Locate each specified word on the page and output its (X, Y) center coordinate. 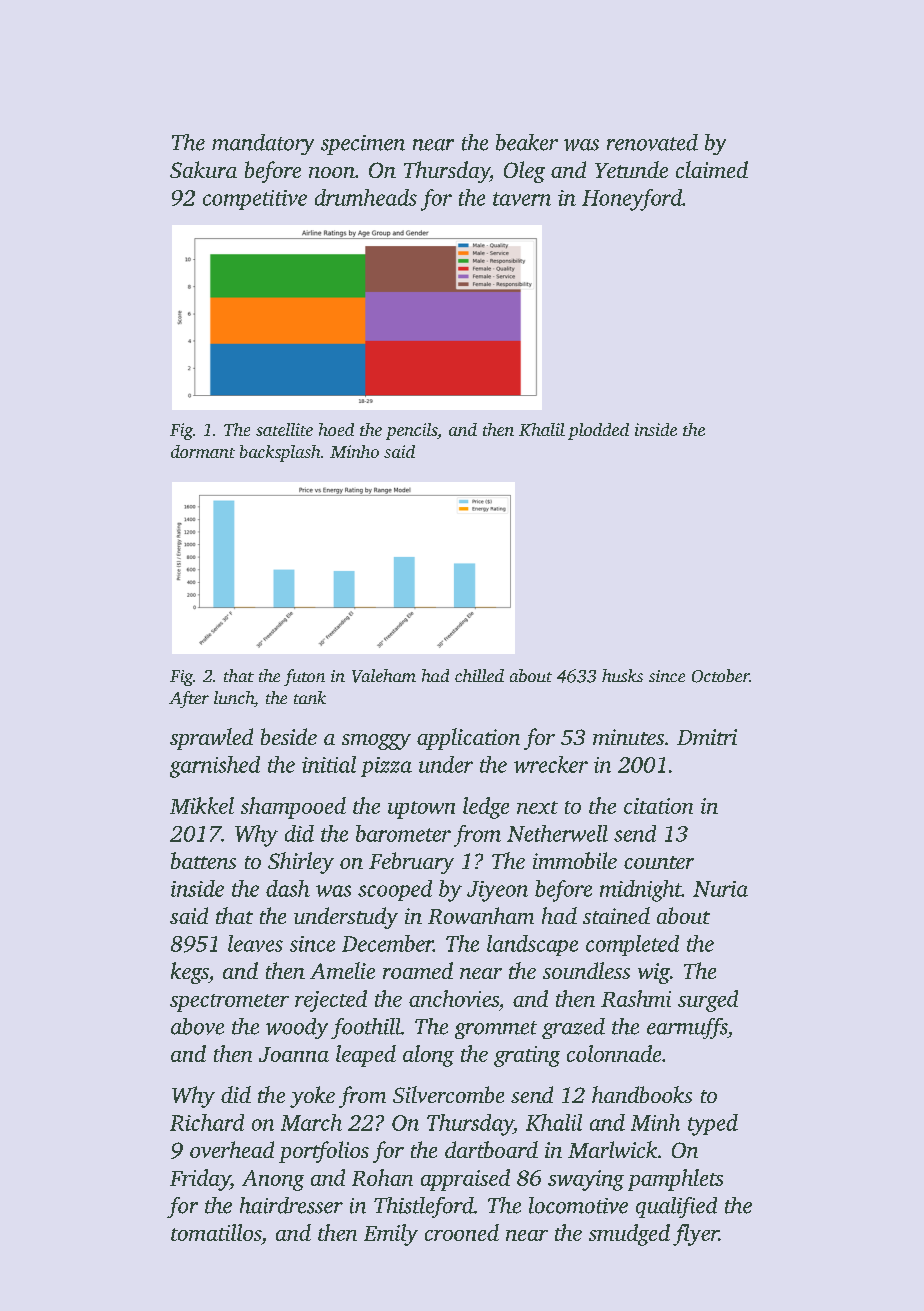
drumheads (366, 197)
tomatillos (216, 1232)
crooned (462, 1232)
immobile (575, 860)
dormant (203, 451)
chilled (479, 675)
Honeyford (632, 200)
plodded (598, 431)
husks (622, 675)
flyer (696, 1235)
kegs (190, 973)
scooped (395, 890)
